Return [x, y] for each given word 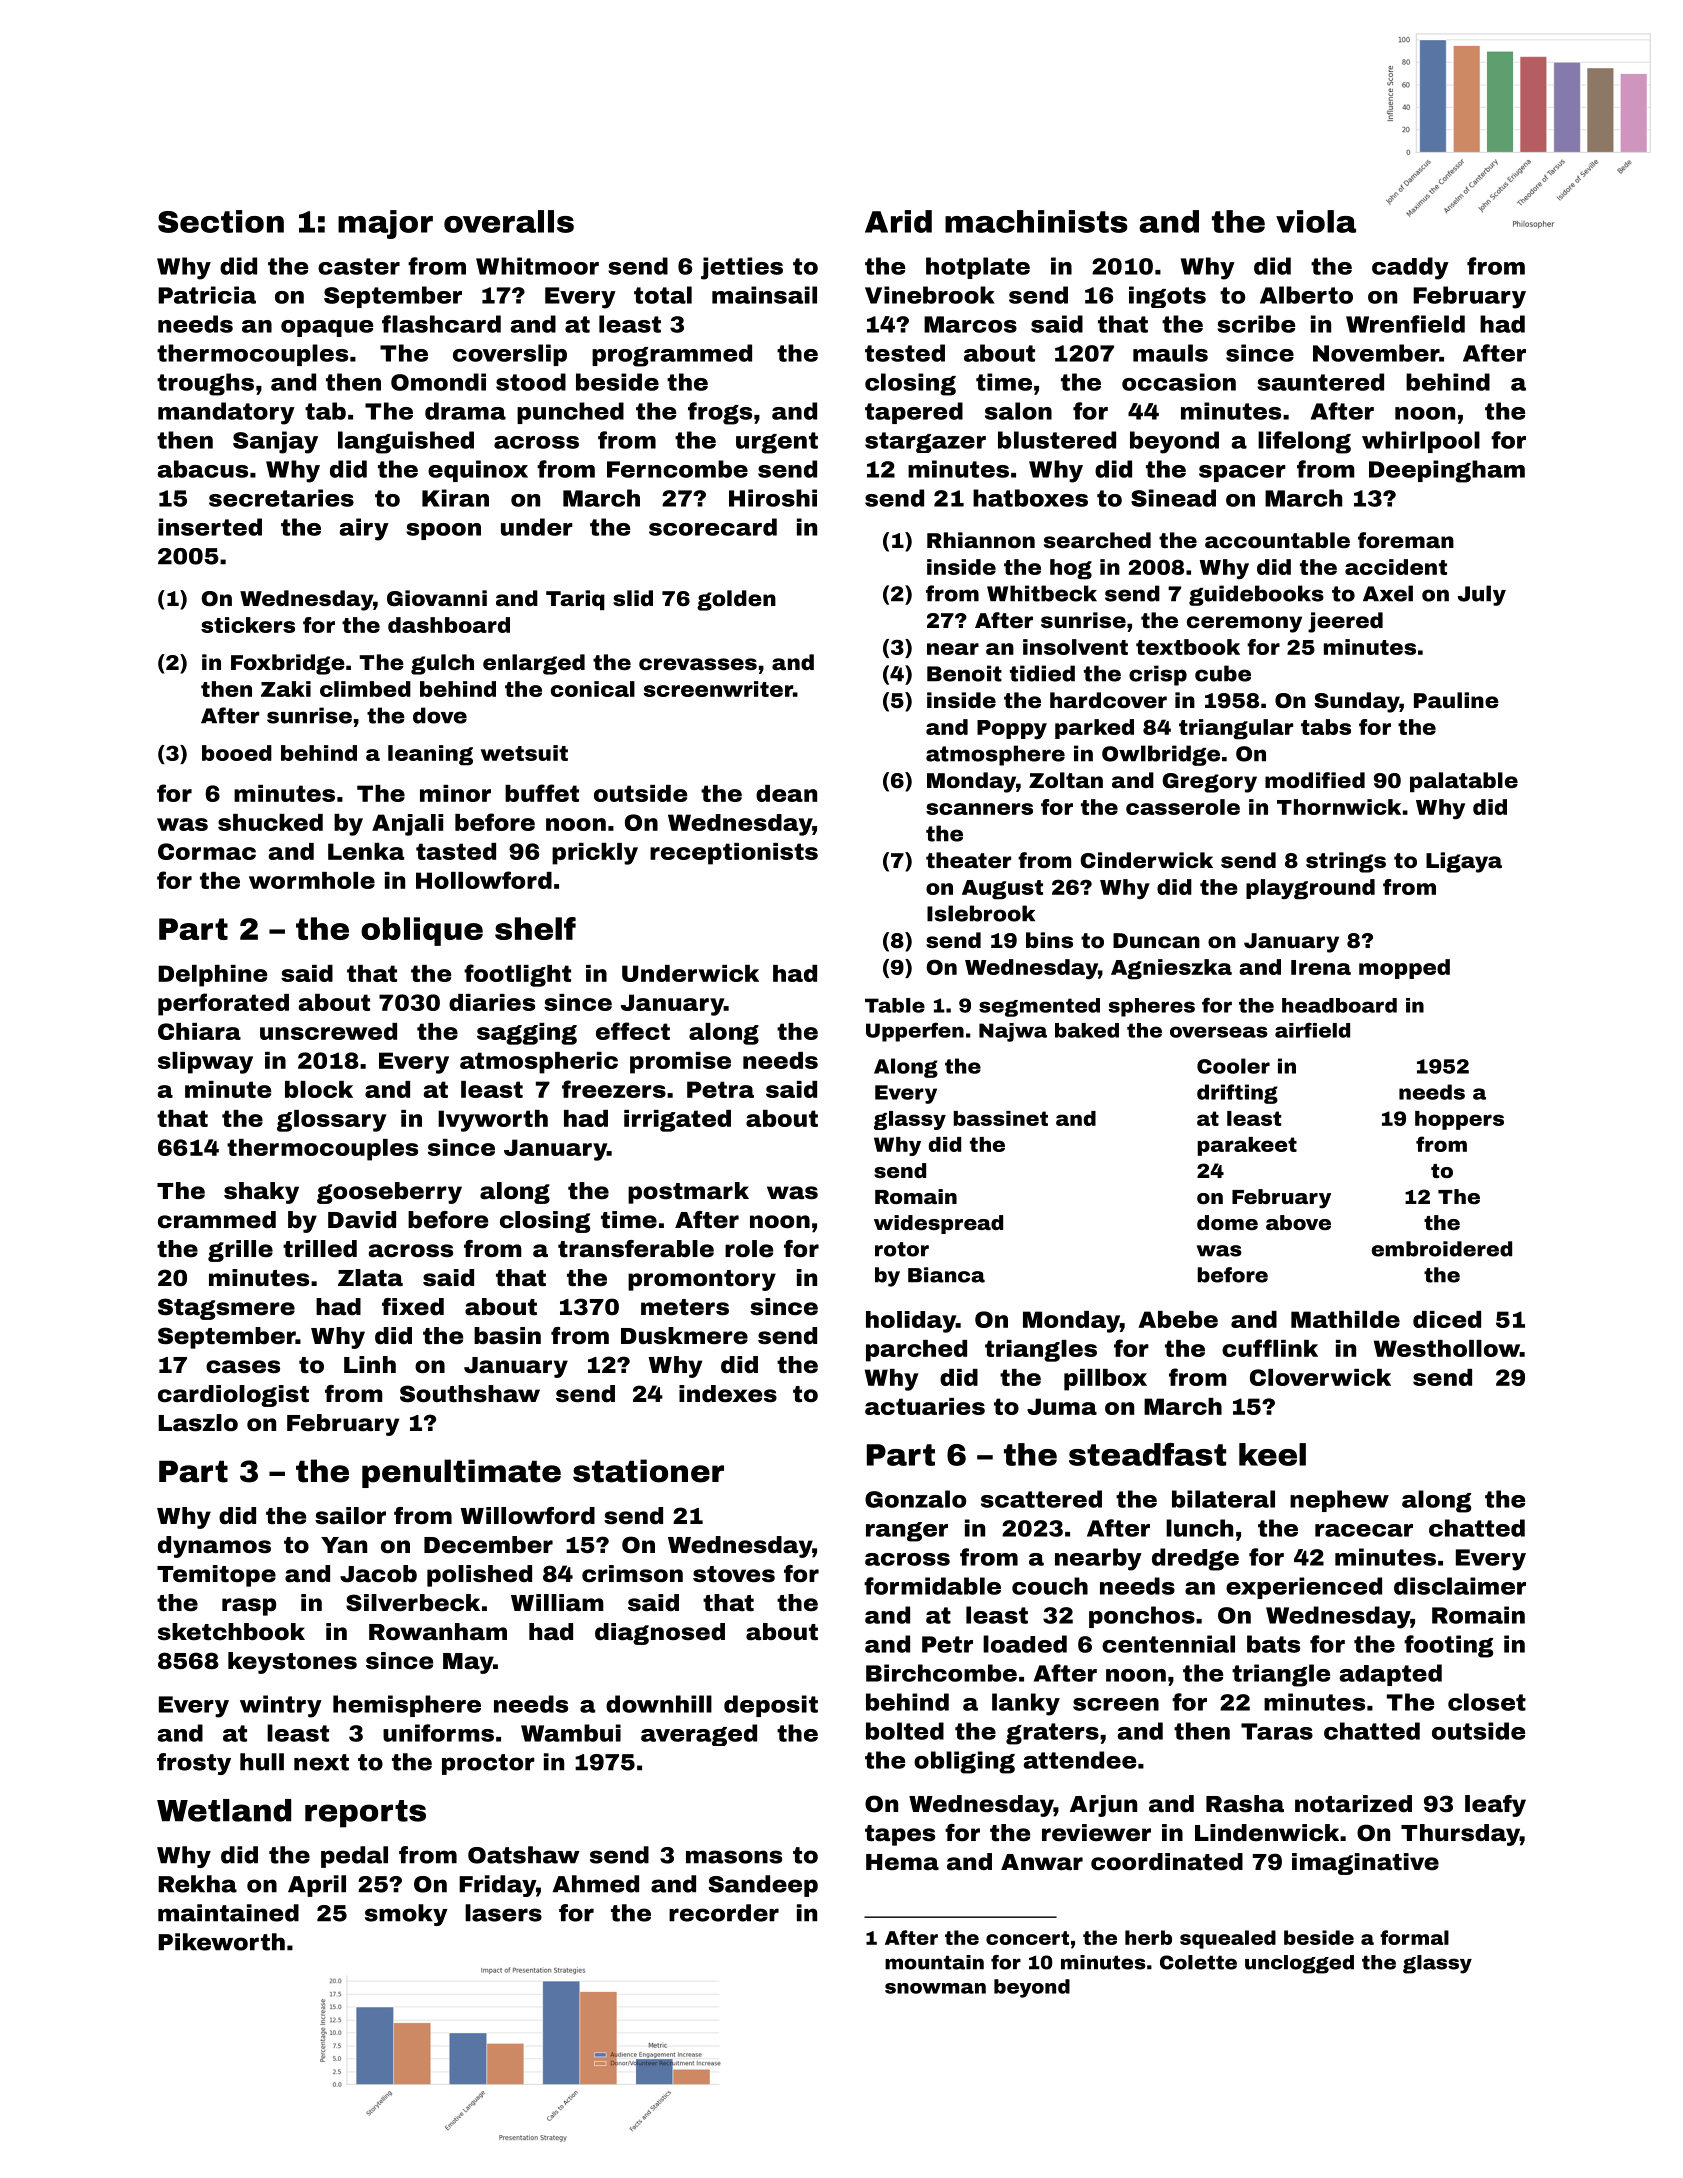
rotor [902, 1249]
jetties [742, 268]
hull [262, 1762]
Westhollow [1447, 1348]
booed [237, 753]
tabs [1326, 727]
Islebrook [981, 913]
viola [1316, 221]
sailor [350, 1516]
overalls [509, 221]
